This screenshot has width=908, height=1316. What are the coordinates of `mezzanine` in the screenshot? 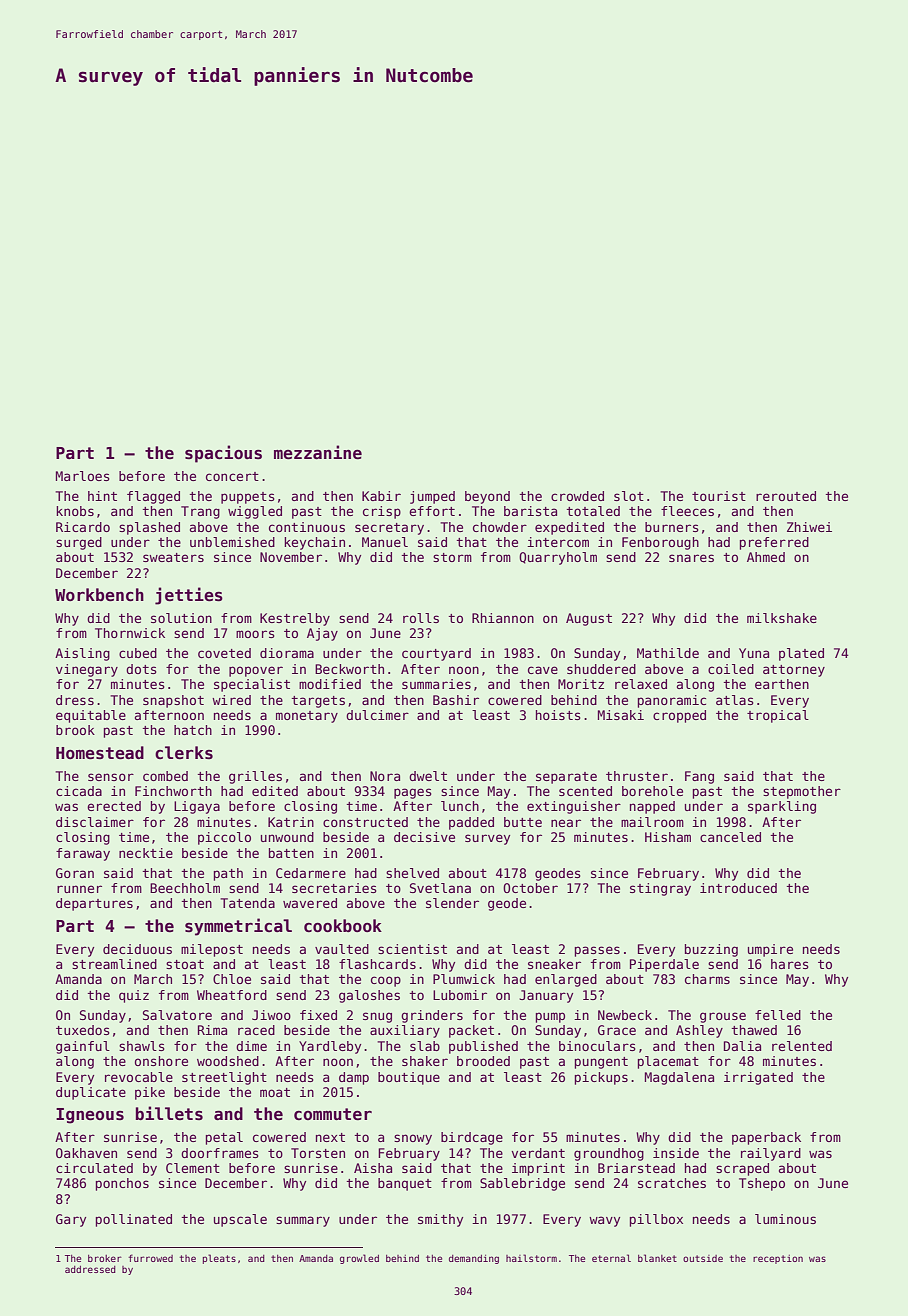 It's located at (318, 452).
